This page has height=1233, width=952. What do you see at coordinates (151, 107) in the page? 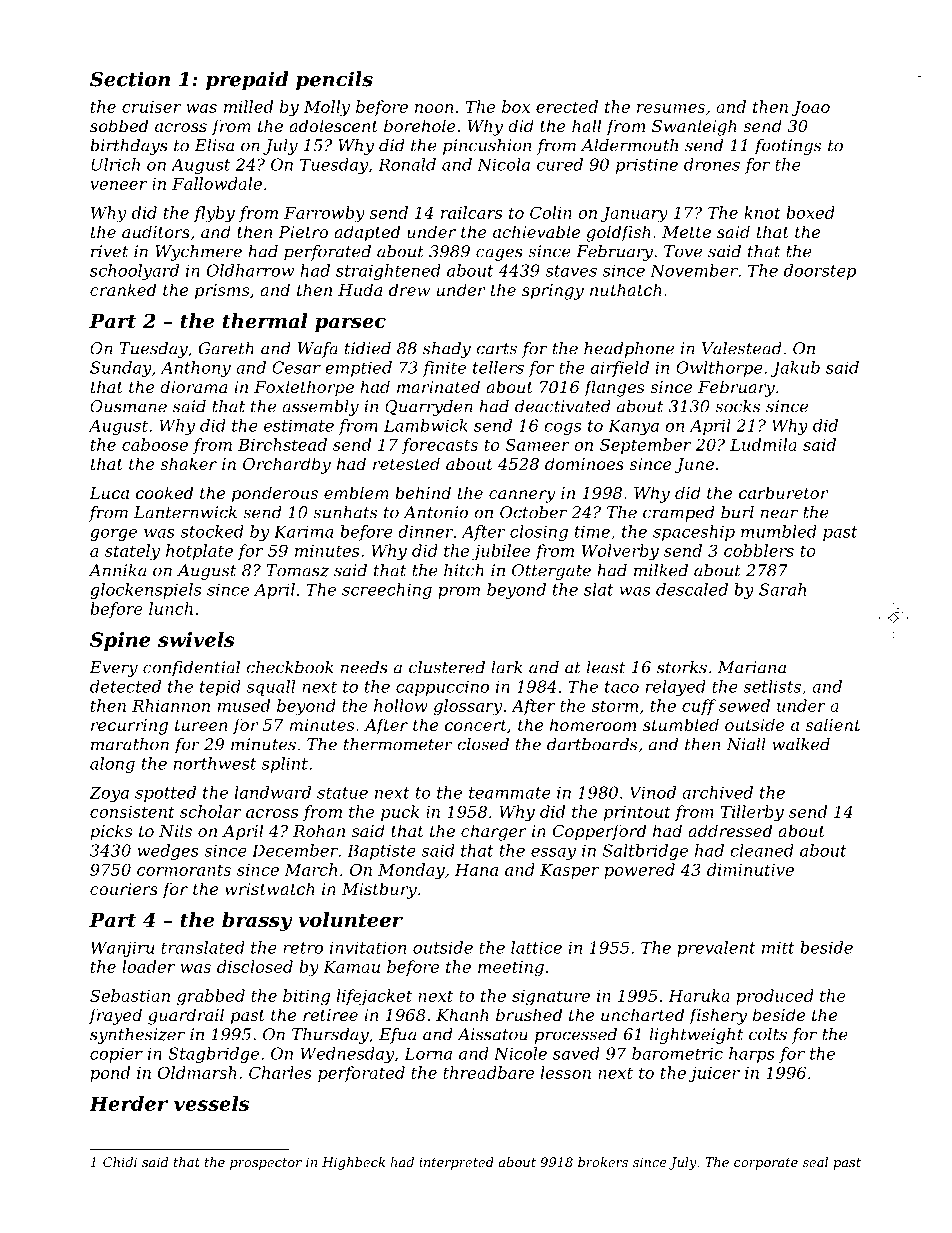
I see `cruiser` at bounding box center [151, 107].
